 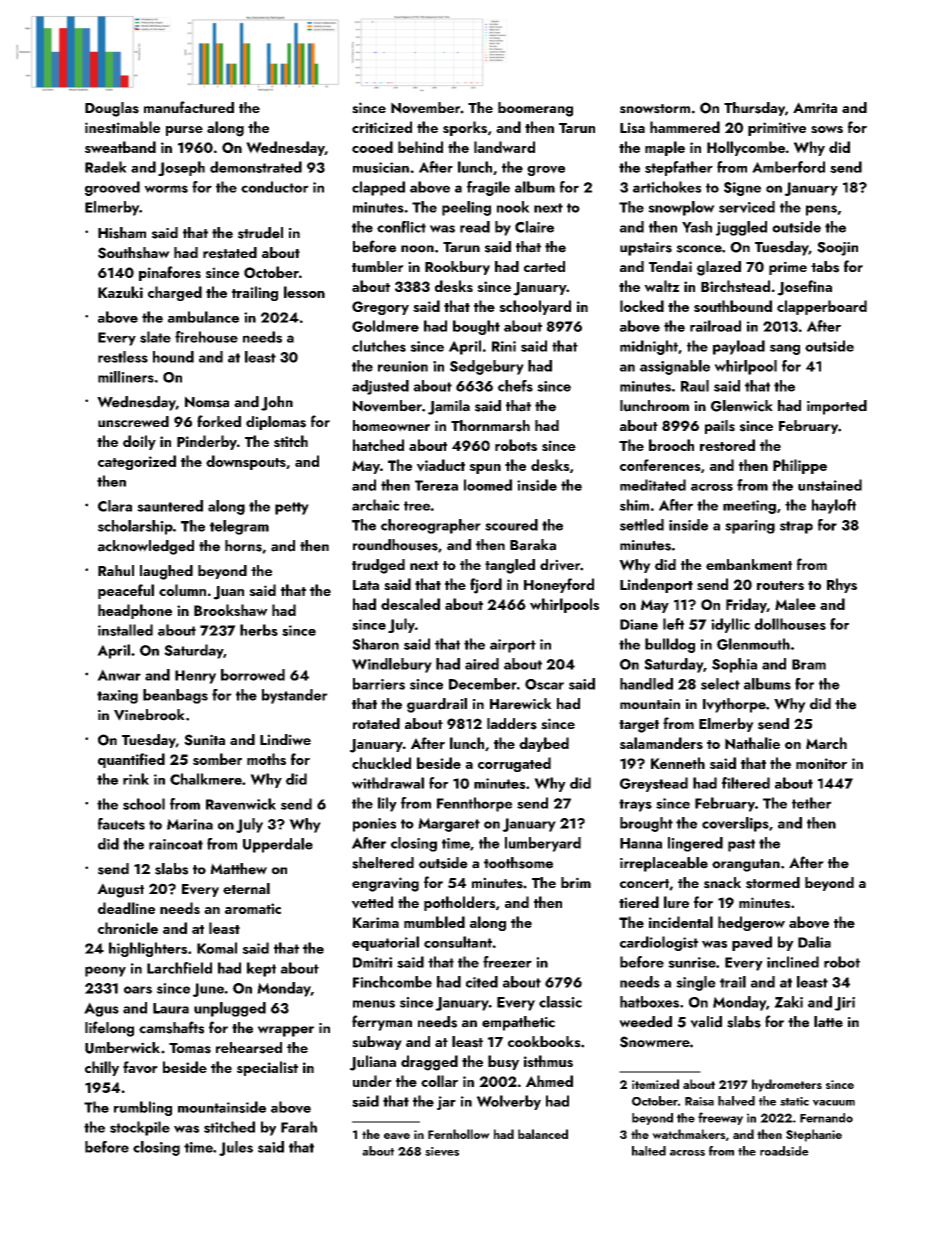 I want to click on past, so click(x=741, y=845).
